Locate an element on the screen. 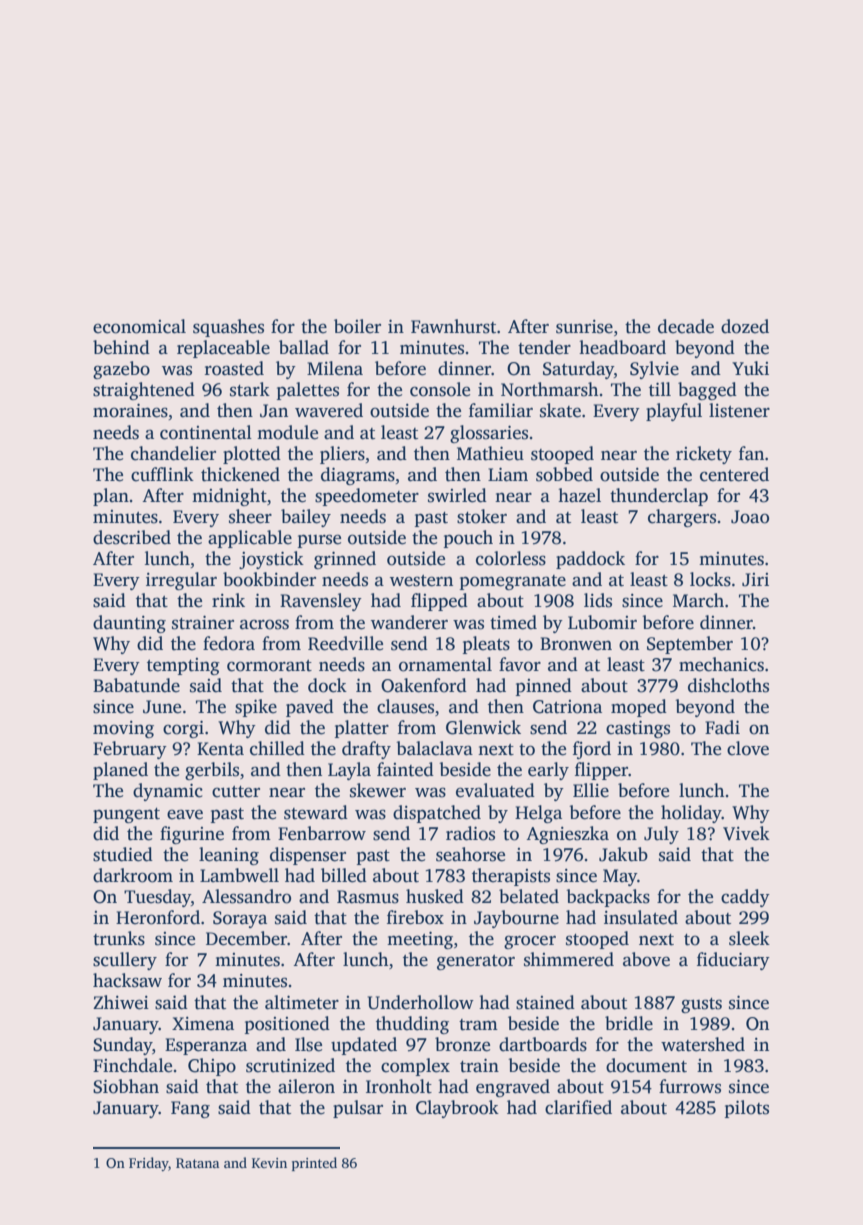 Image resolution: width=863 pixels, height=1225 pixels. clarified is located at coordinates (578, 1107).
